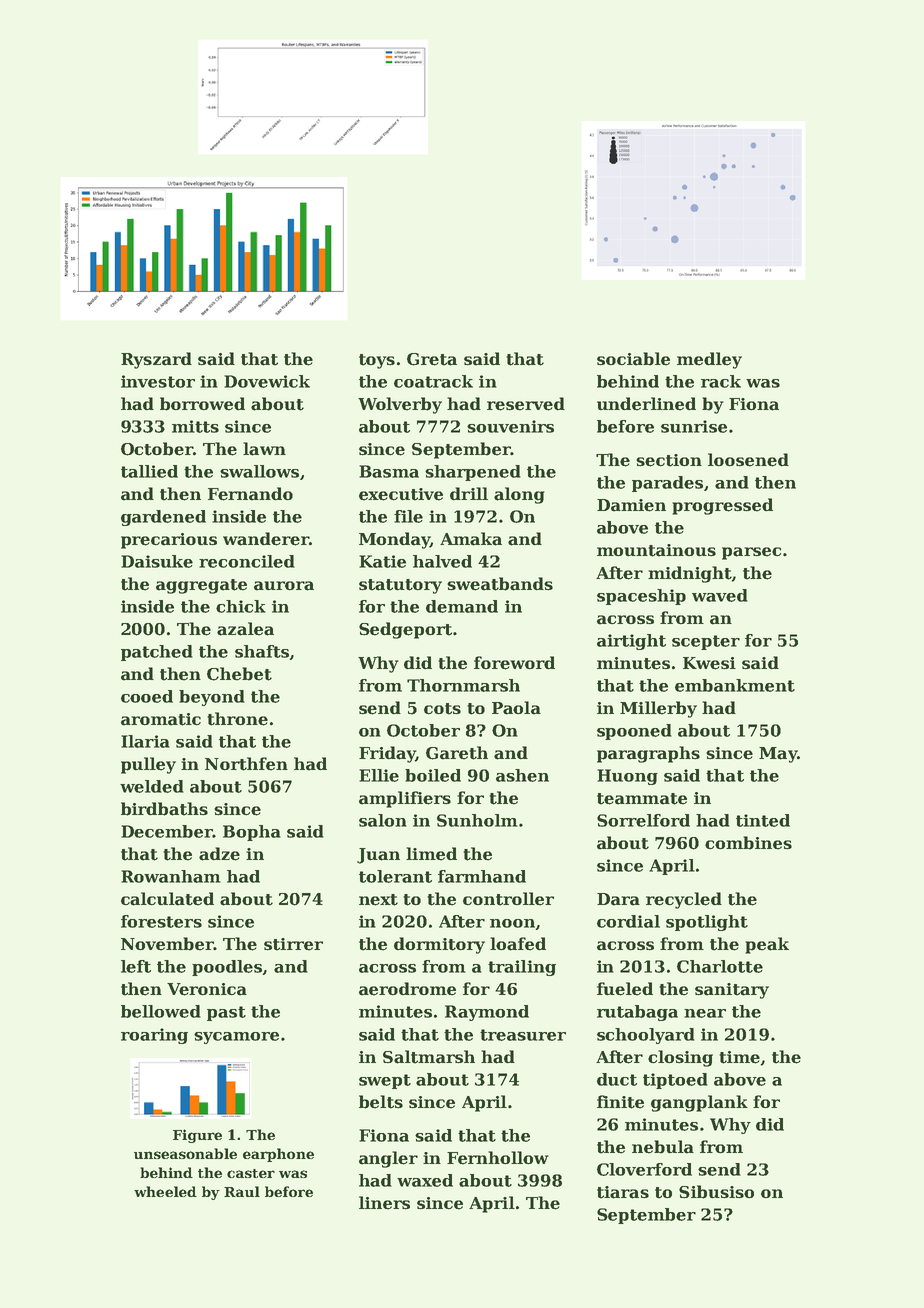 Image resolution: width=924 pixels, height=1308 pixels. I want to click on wheeled, so click(165, 1191).
